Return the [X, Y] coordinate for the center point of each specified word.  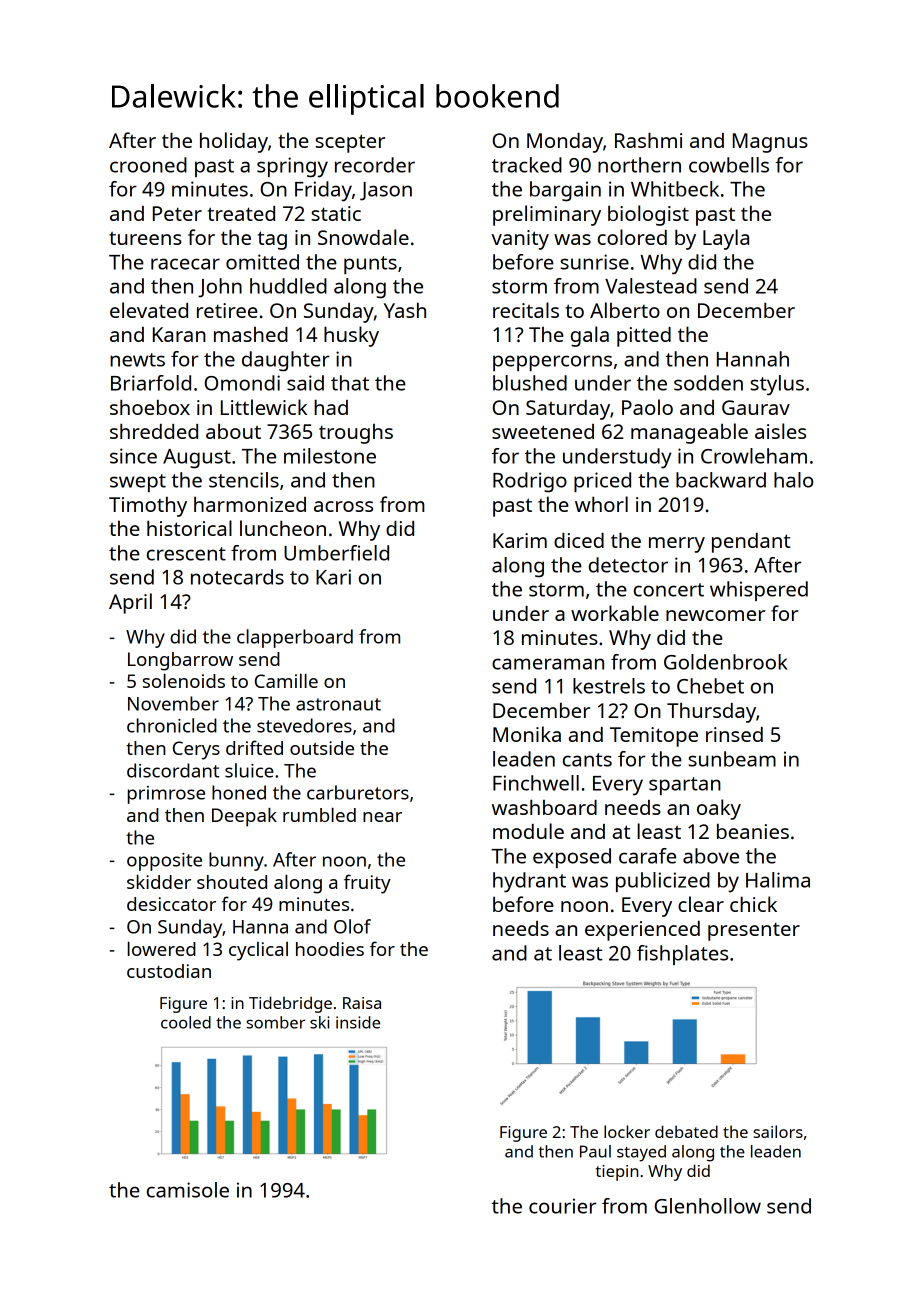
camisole [188, 1190]
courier [562, 1206]
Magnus [770, 143]
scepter [350, 143]
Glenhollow [707, 1206]
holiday [234, 142]
